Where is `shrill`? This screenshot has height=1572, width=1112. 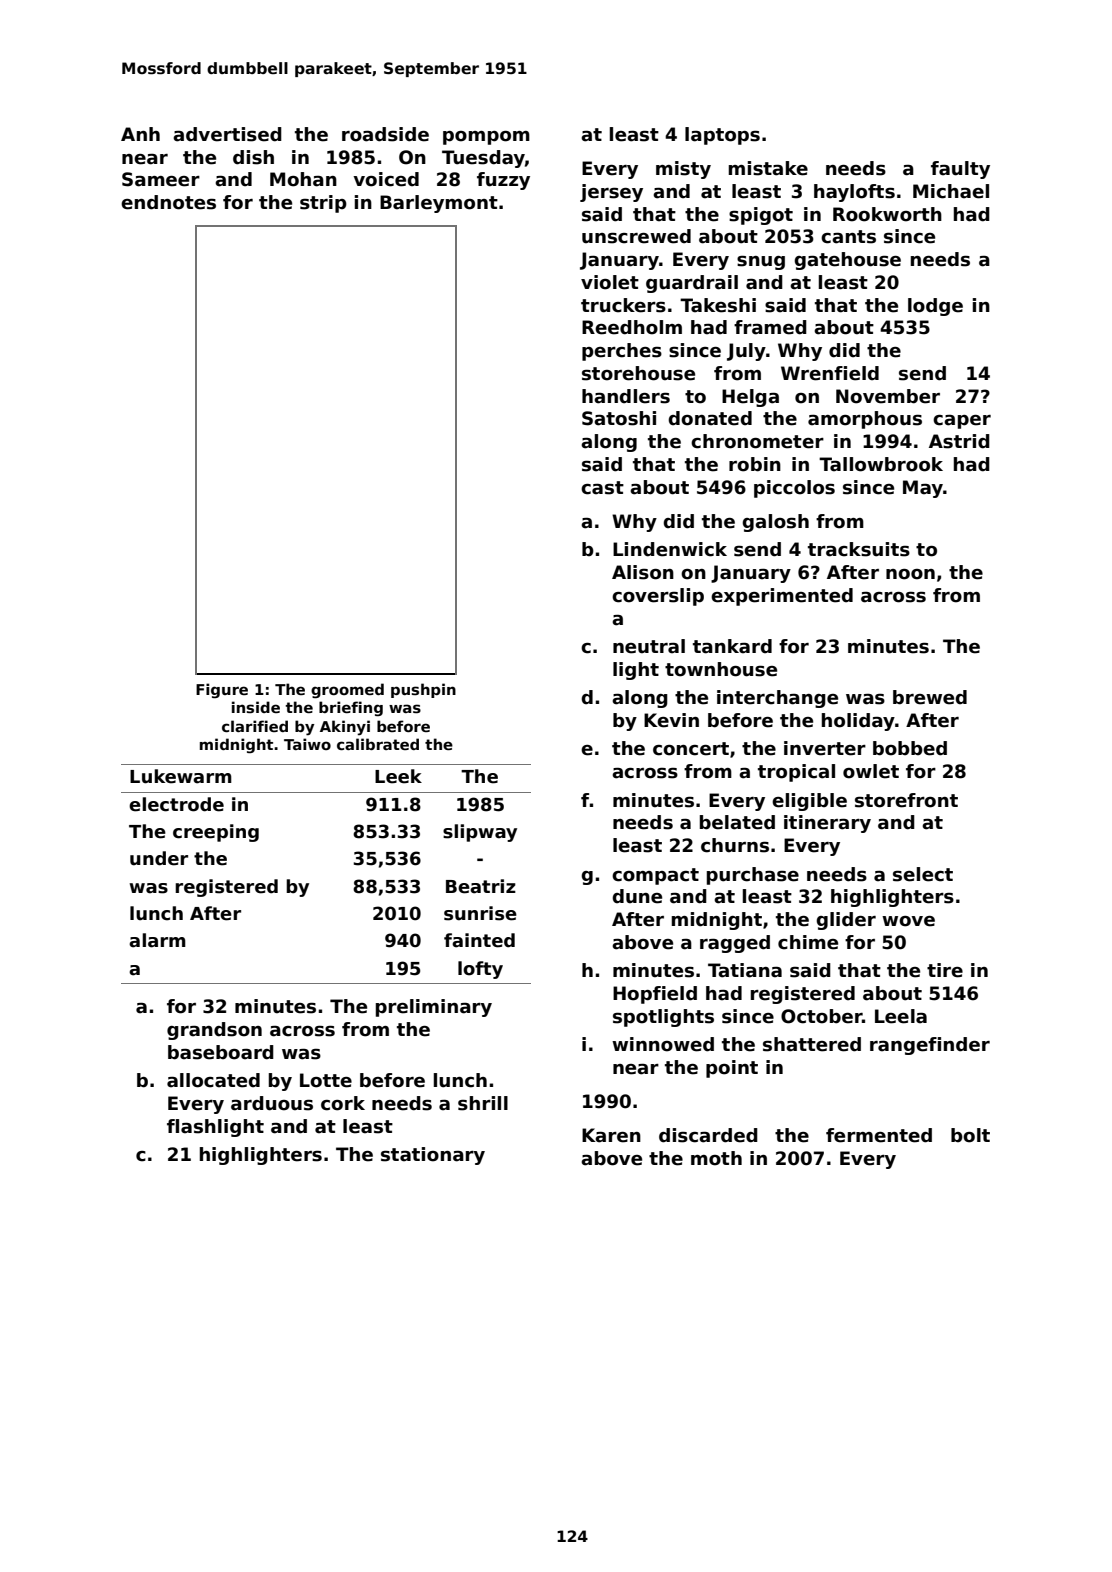 shrill is located at coordinates (483, 1103).
